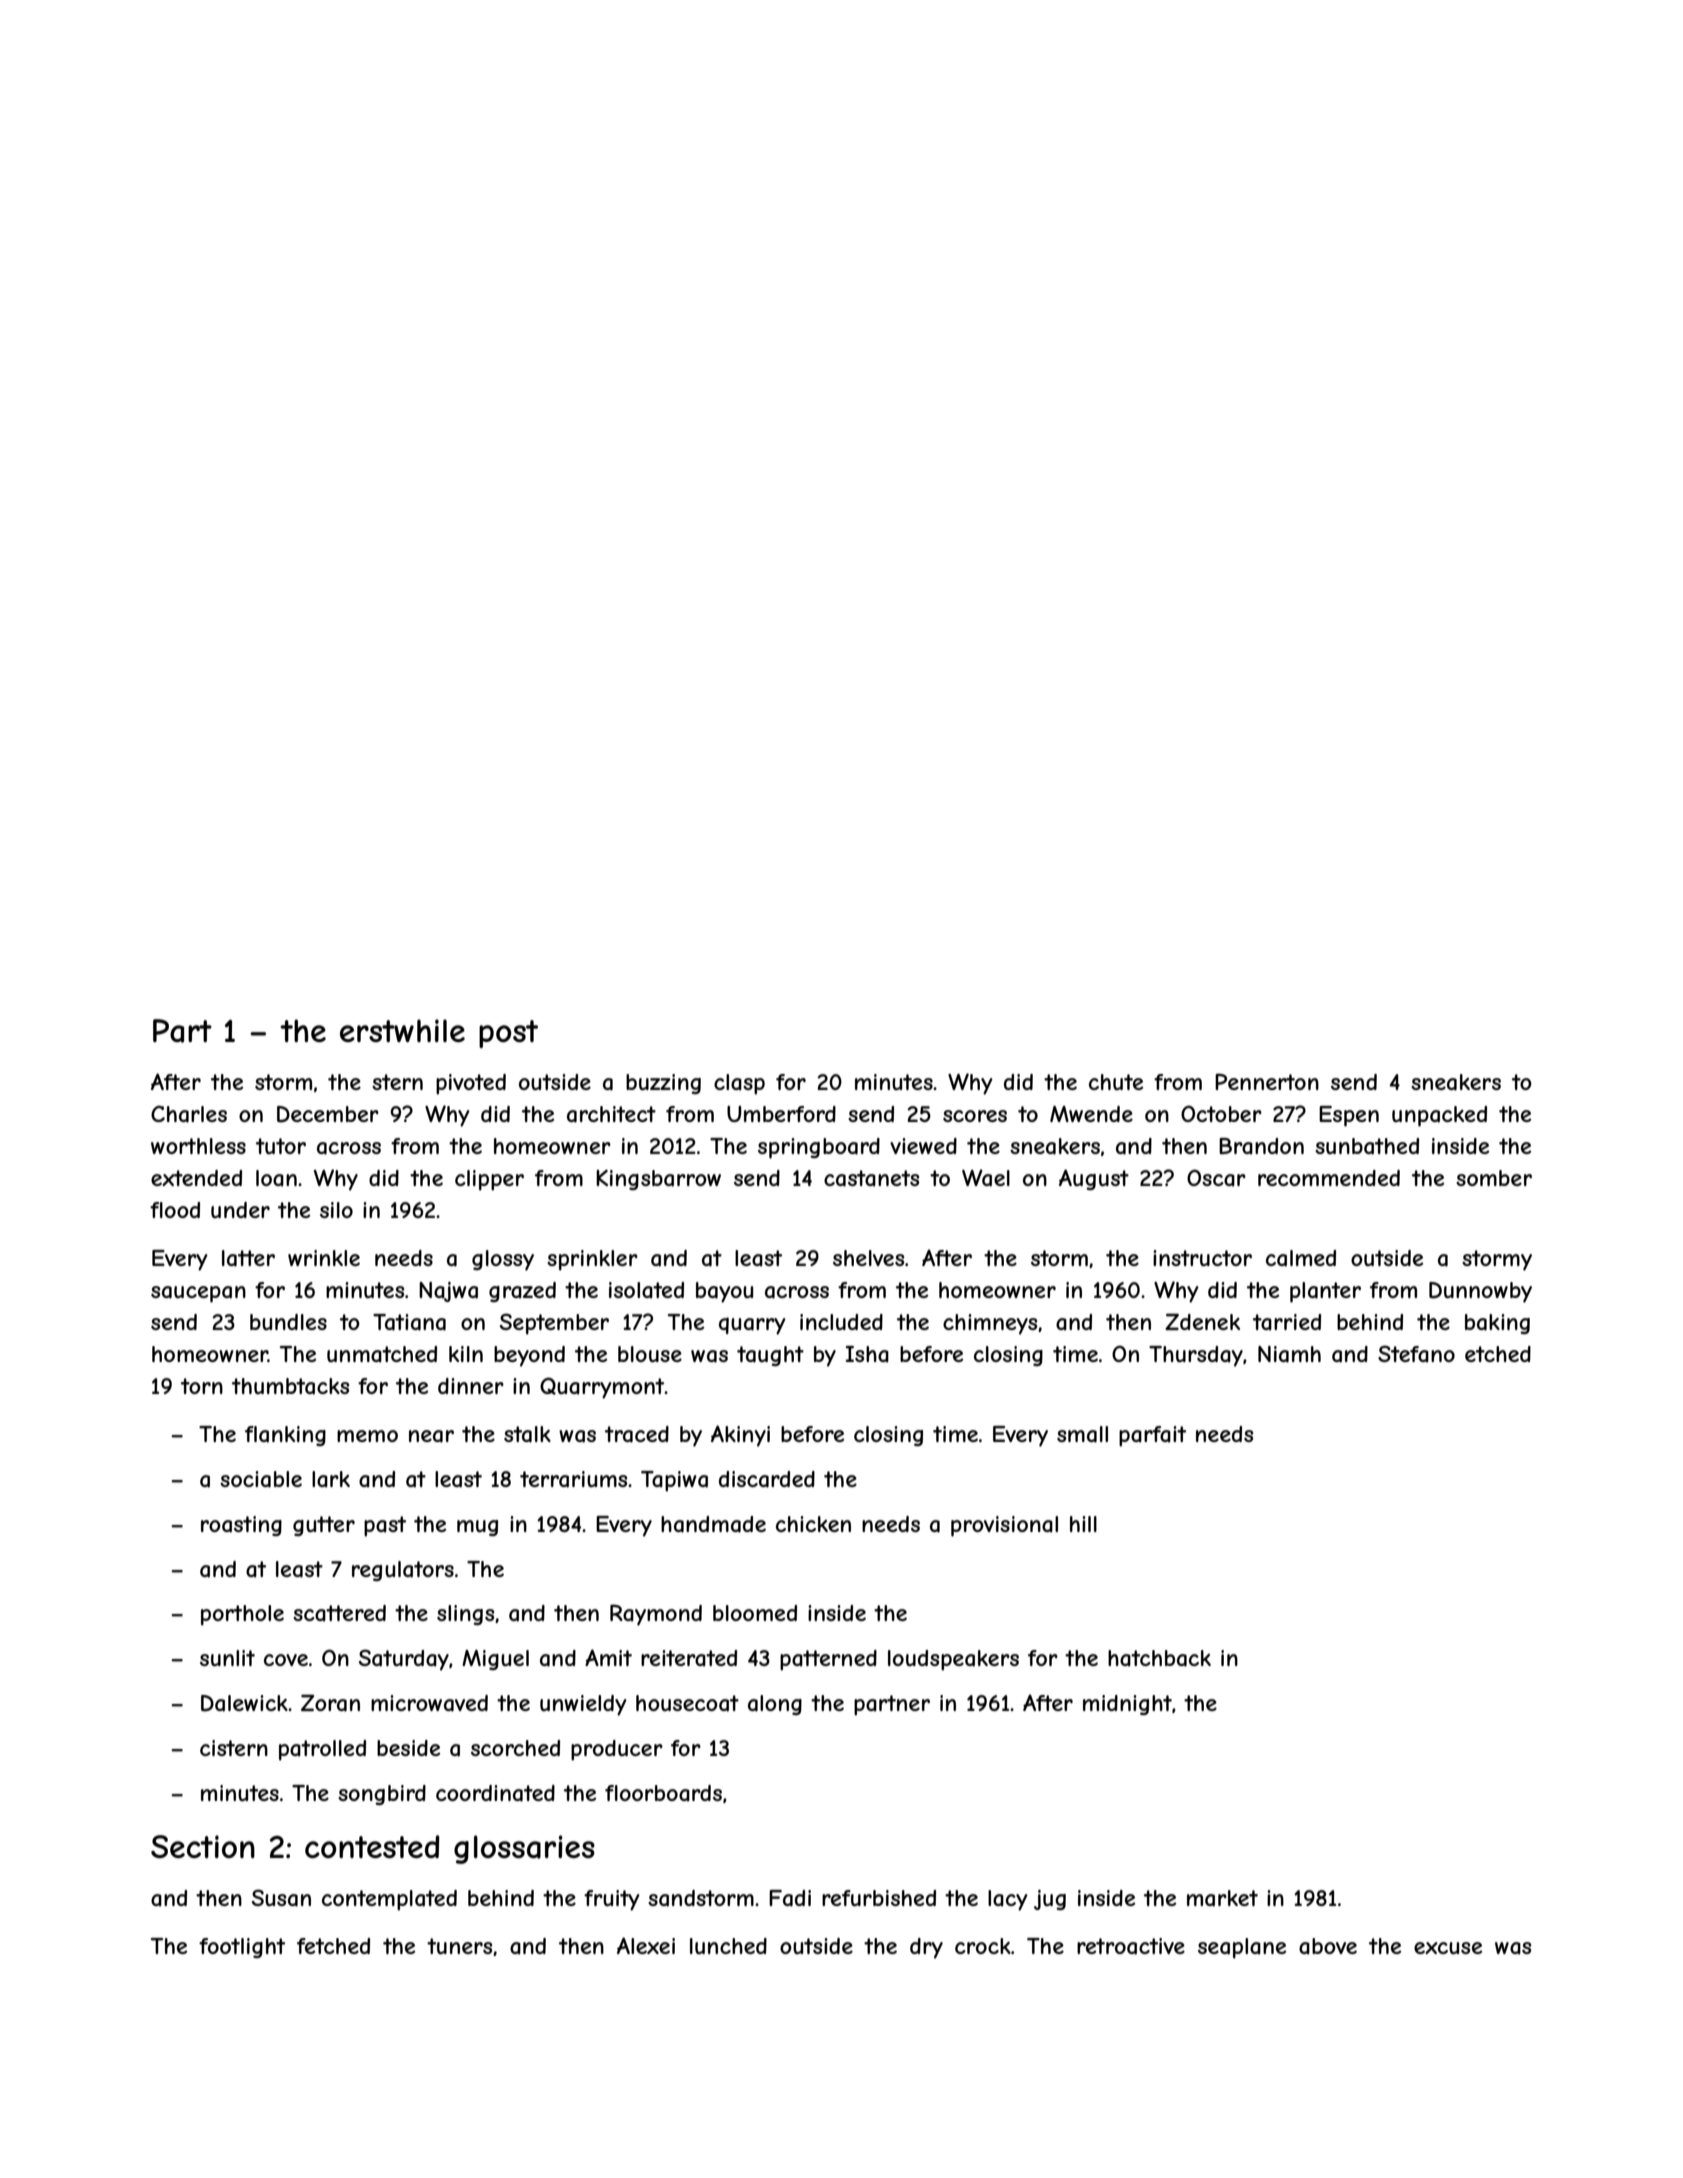 This document has width=1683, height=2178. What do you see at coordinates (242, 1948) in the document?
I see `footlight` at bounding box center [242, 1948].
